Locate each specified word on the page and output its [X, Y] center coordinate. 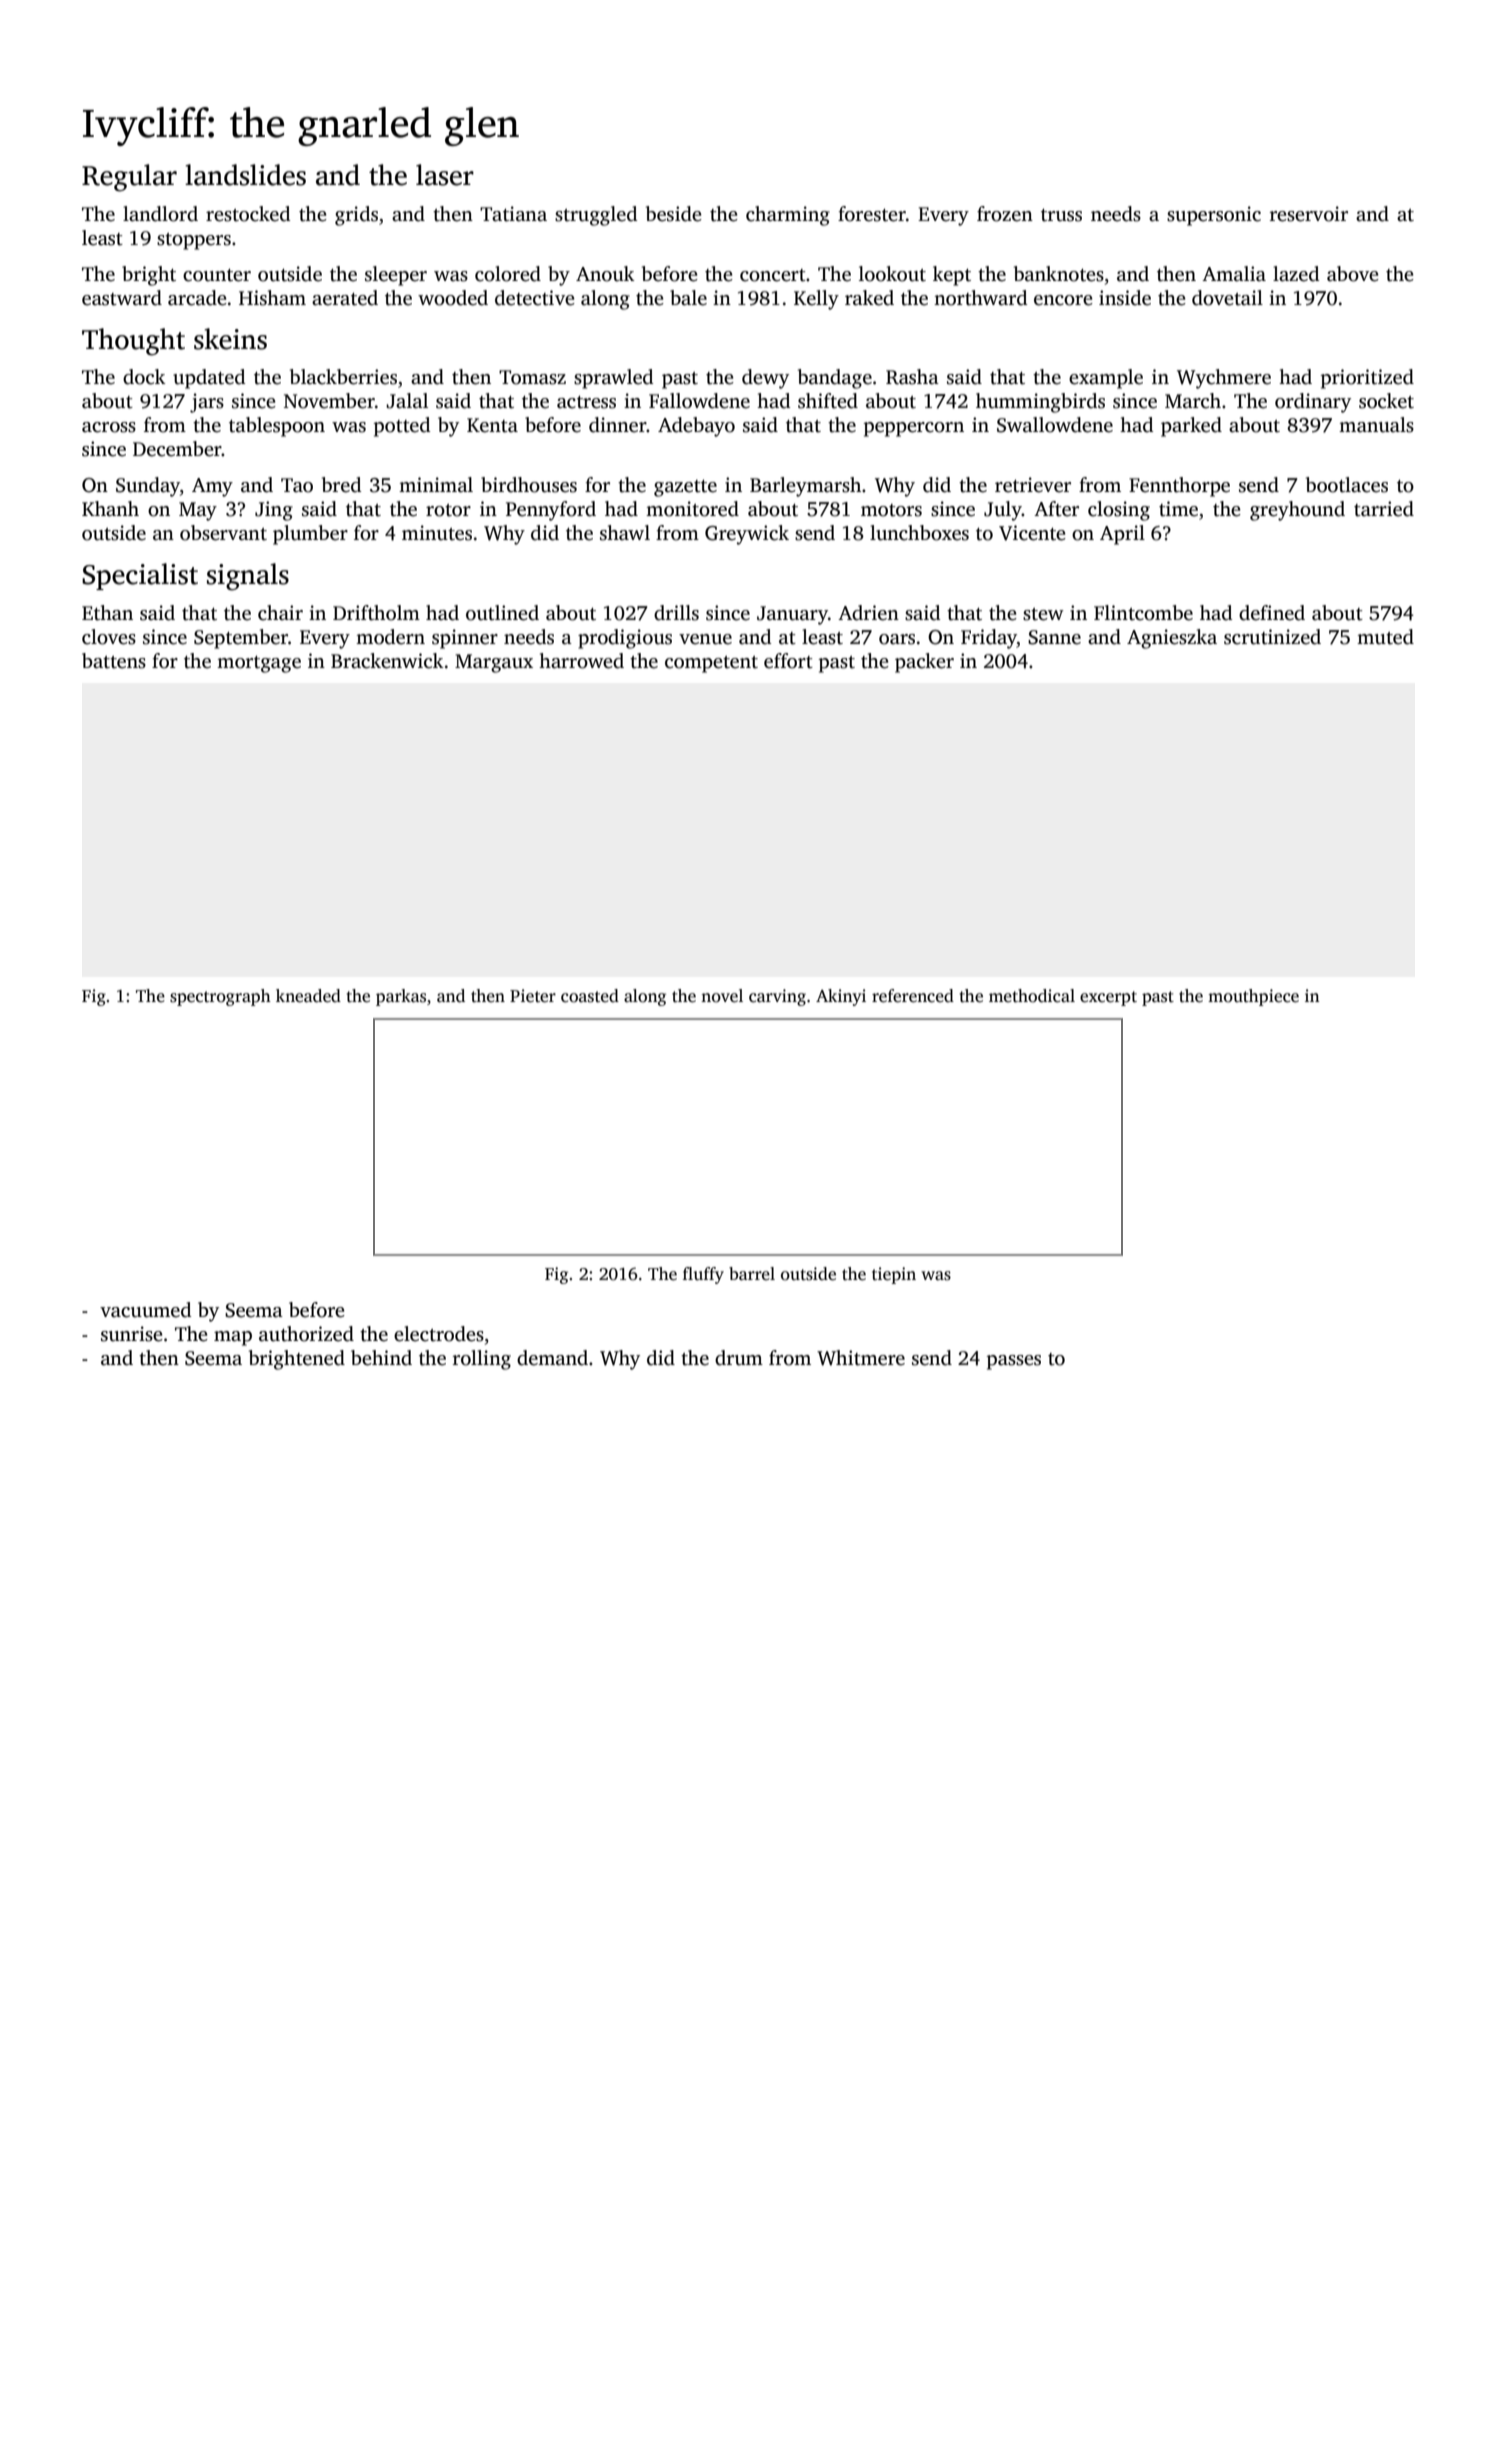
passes [1014, 1362]
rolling [482, 1360]
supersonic [1214, 216]
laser [445, 175]
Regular [129, 178]
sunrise [132, 1334]
